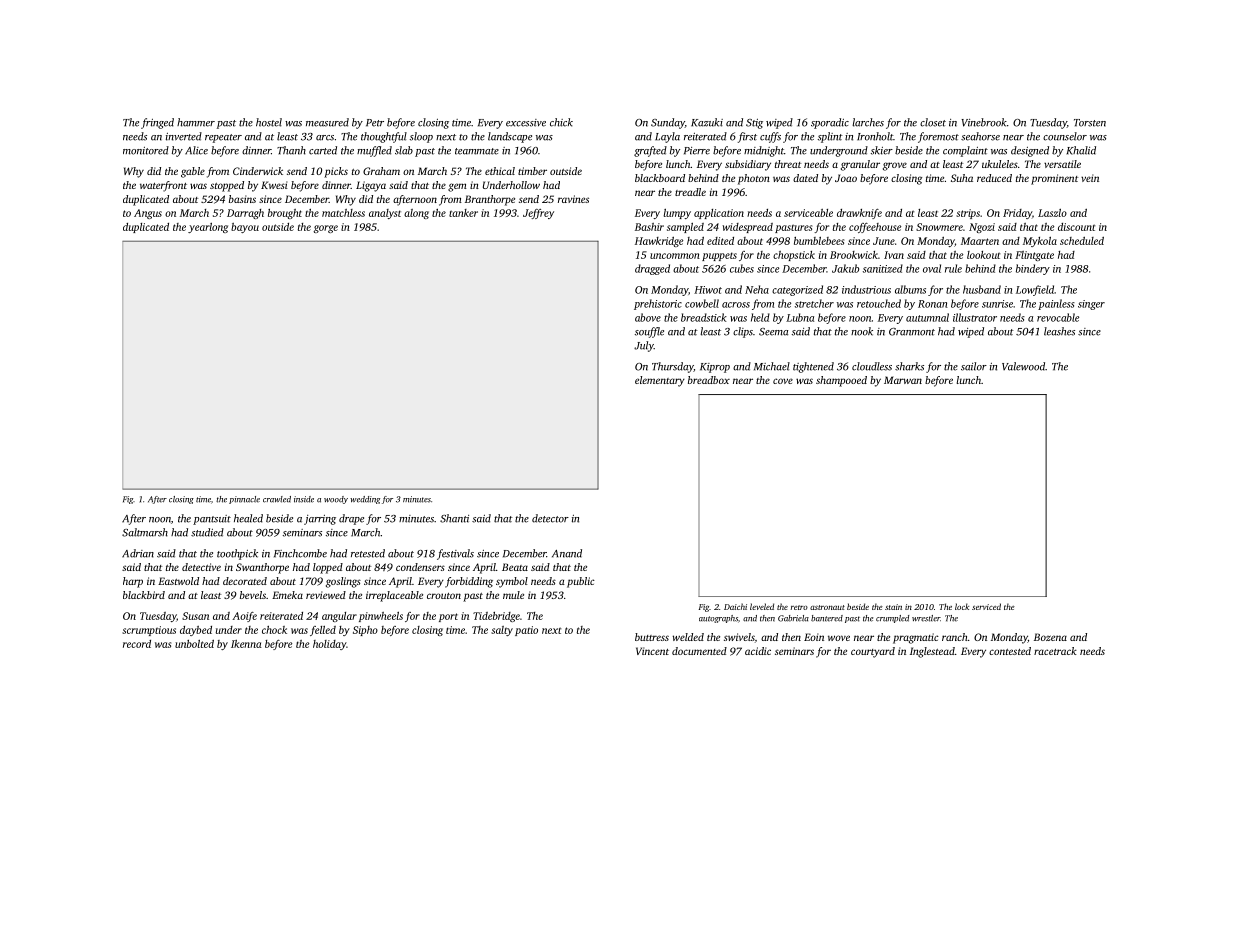 This screenshot has width=1233, height=952. What do you see at coordinates (743, 332) in the screenshot?
I see `clips` at bounding box center [743, 332].
